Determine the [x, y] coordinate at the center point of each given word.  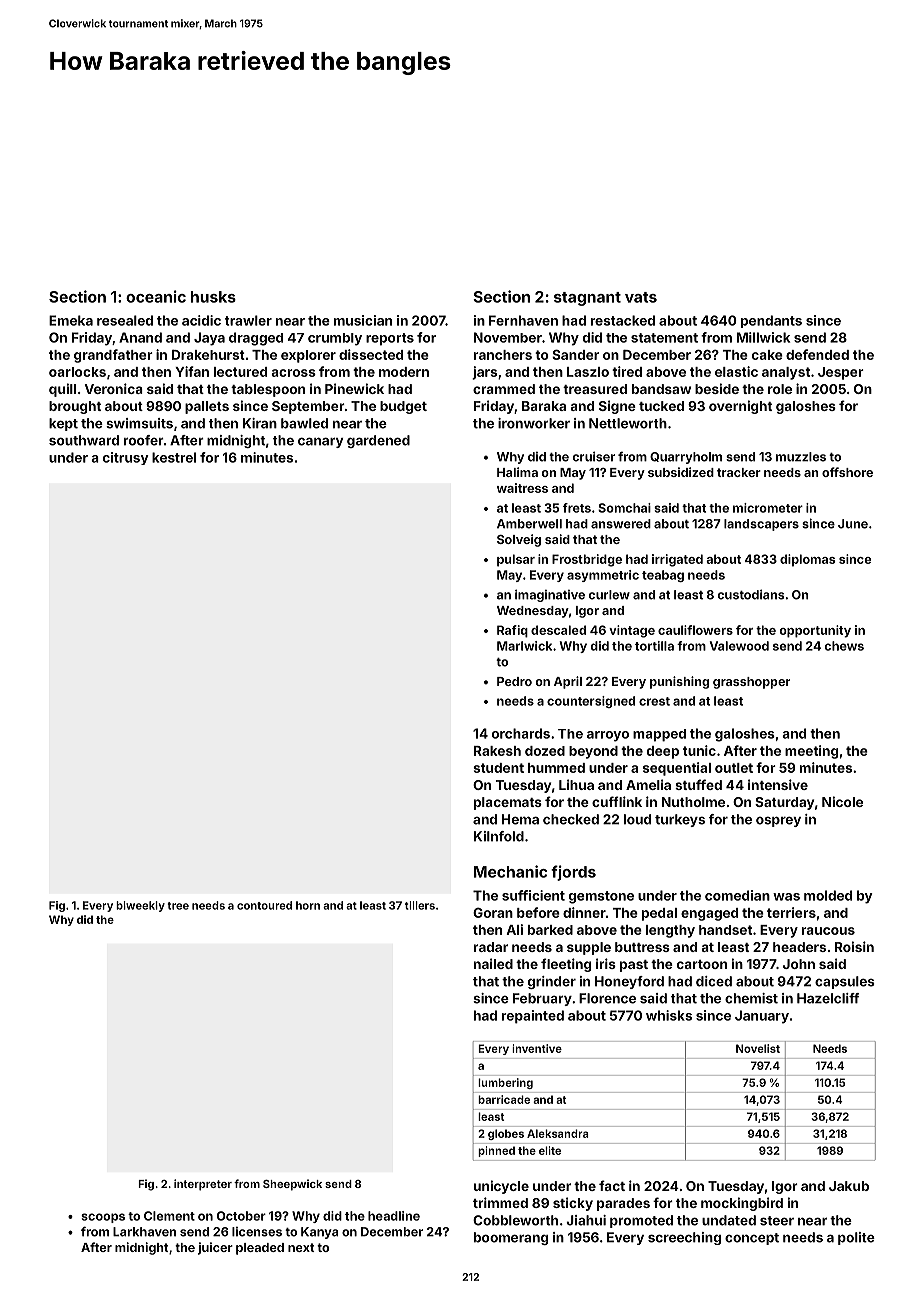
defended [817, 354]
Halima [517, 472]
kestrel [174, 457]
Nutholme [693, 802]
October [241, 1216]
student [498, 768]
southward [84, 440]
